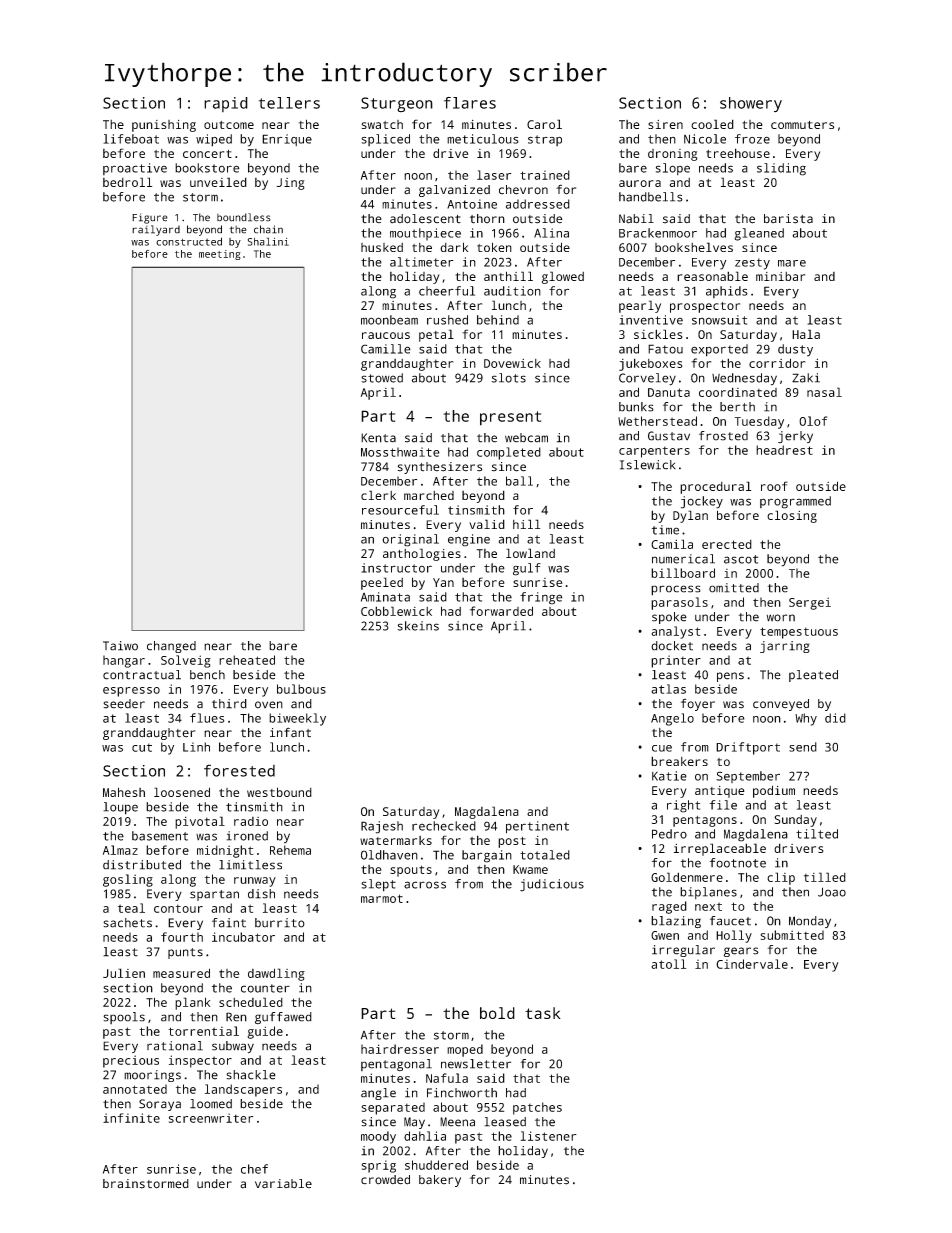 The image size is (952, 1233). What do you see at coordinates (268, 241) in the screenshot?
I see `Shalini` at bounding box center [268, 241].
